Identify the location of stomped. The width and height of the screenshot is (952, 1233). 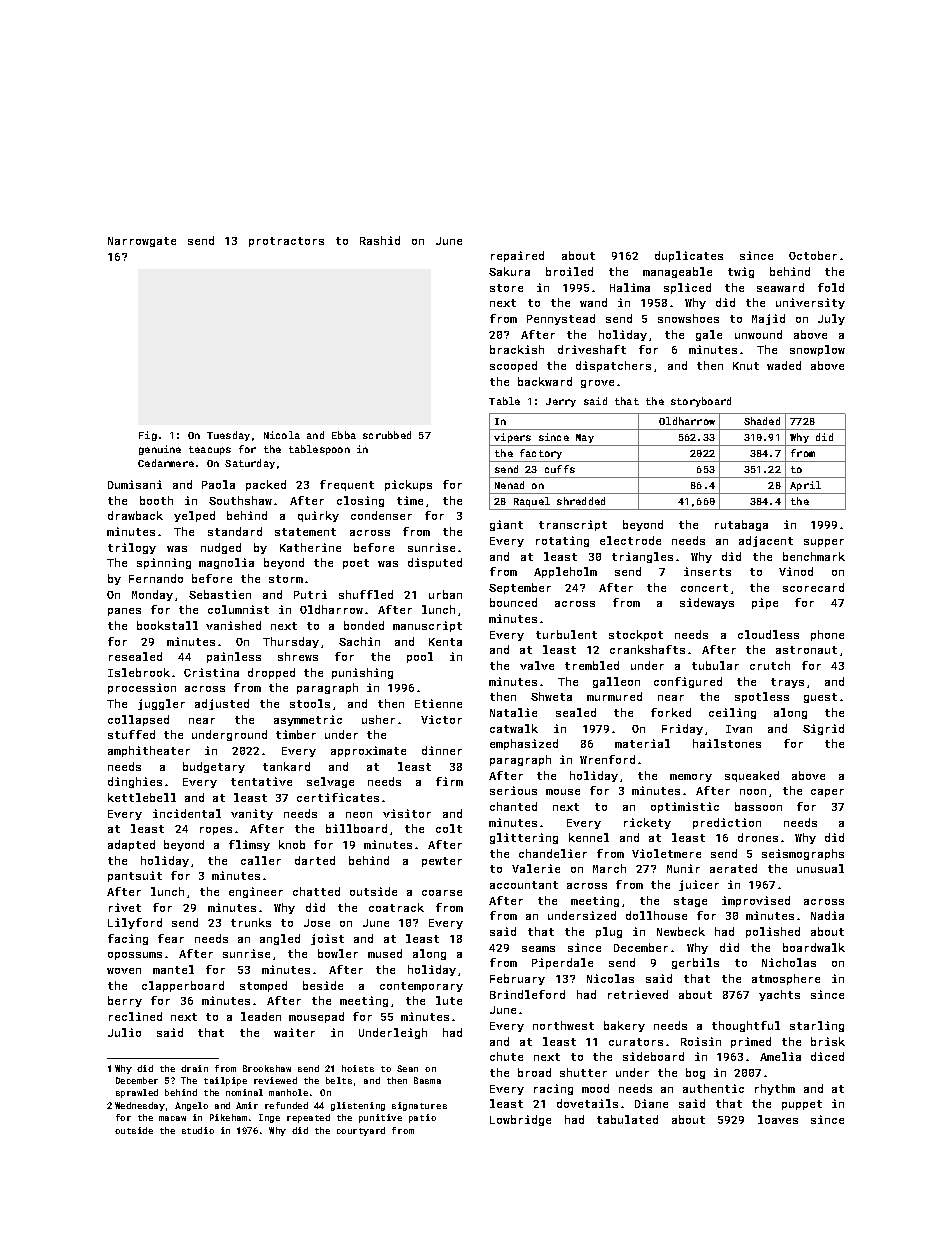
(263, 986).
